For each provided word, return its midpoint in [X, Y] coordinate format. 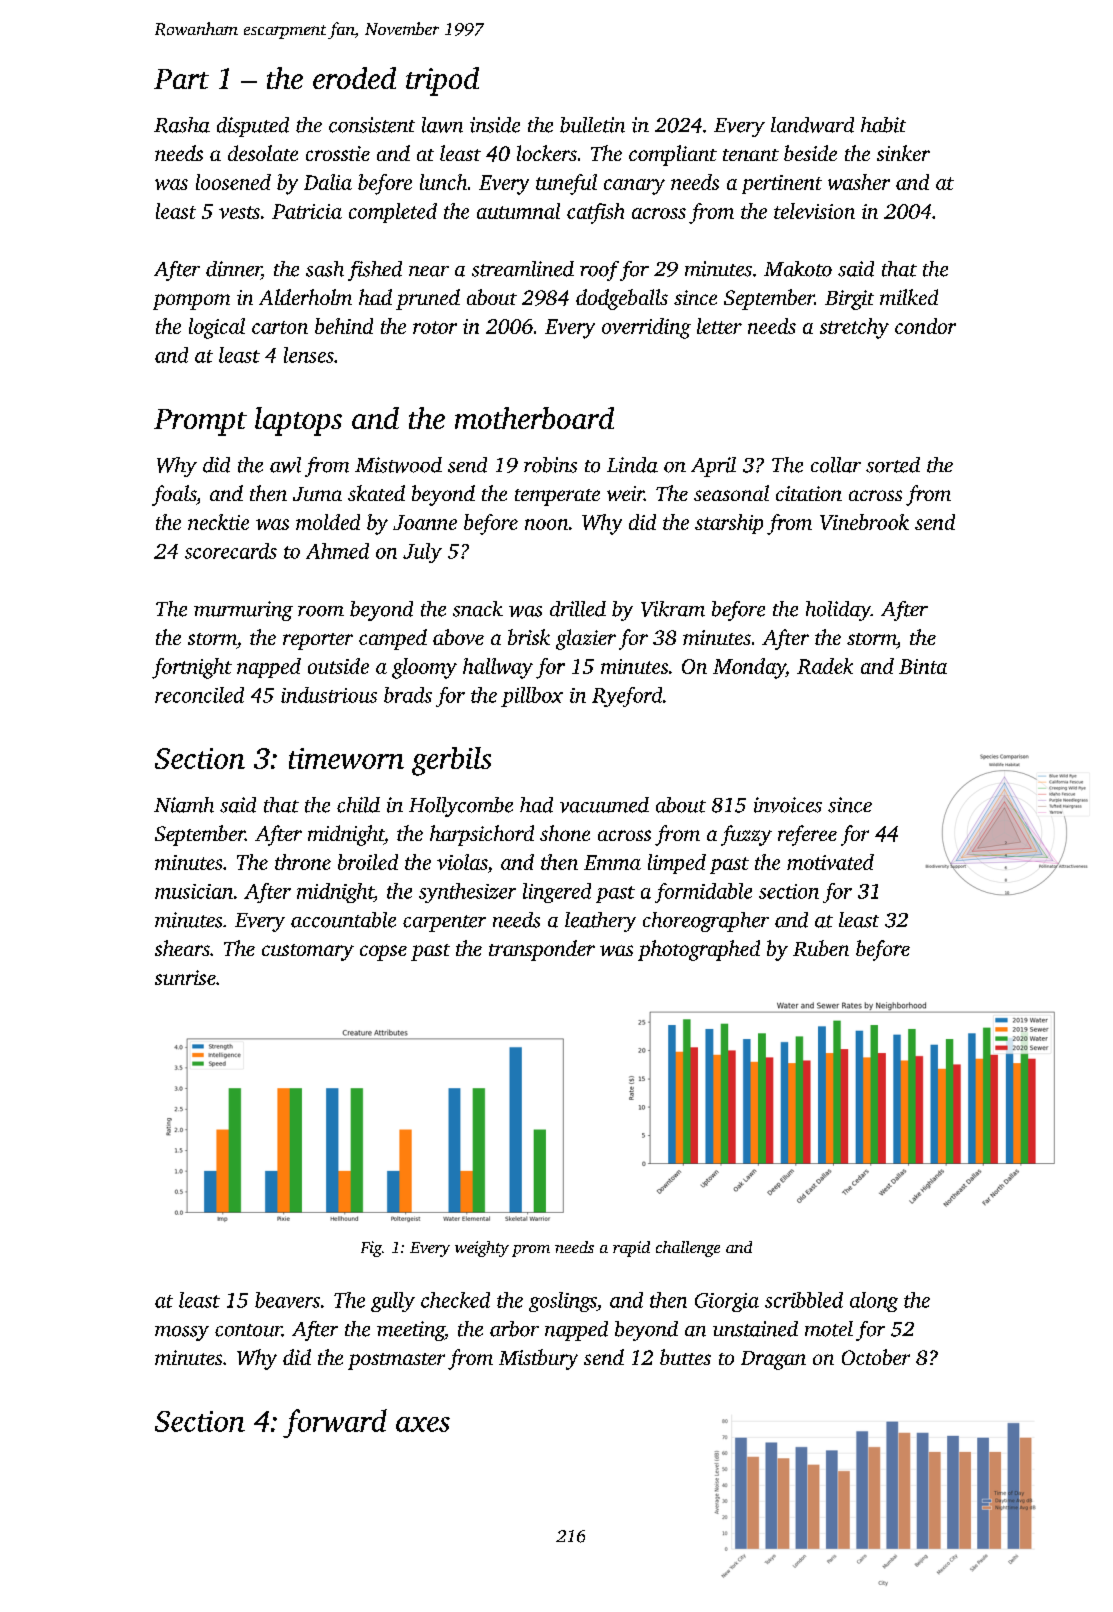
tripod [442, 81]
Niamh [184, 805]
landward [812, 125]
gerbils [451, 761]
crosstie [338, 153]
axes [423, 1424]
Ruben [821, 948]
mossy [182, 1333]
